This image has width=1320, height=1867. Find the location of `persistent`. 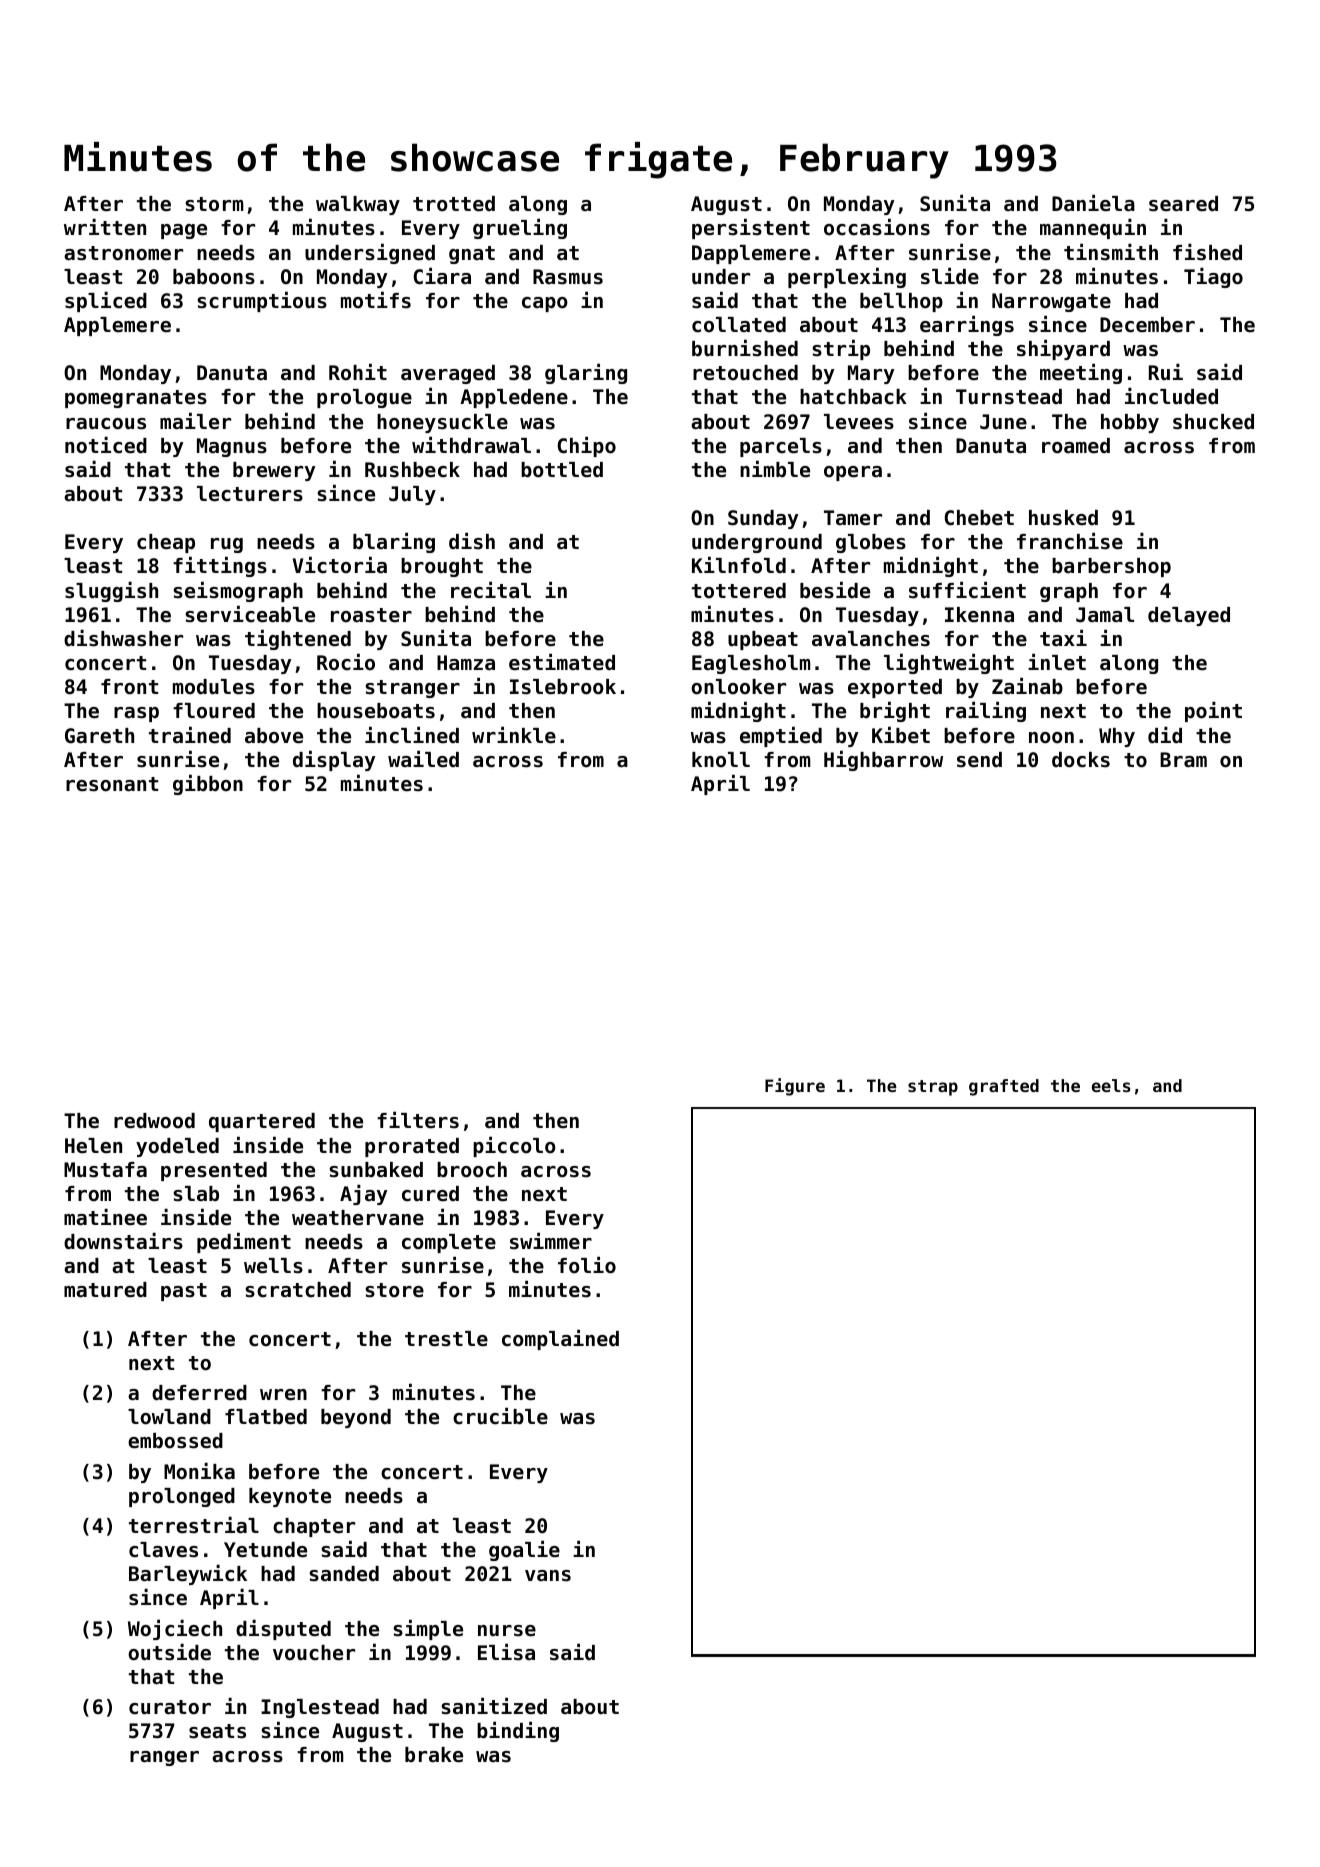

persistent is located at coordinates (751, 229).
